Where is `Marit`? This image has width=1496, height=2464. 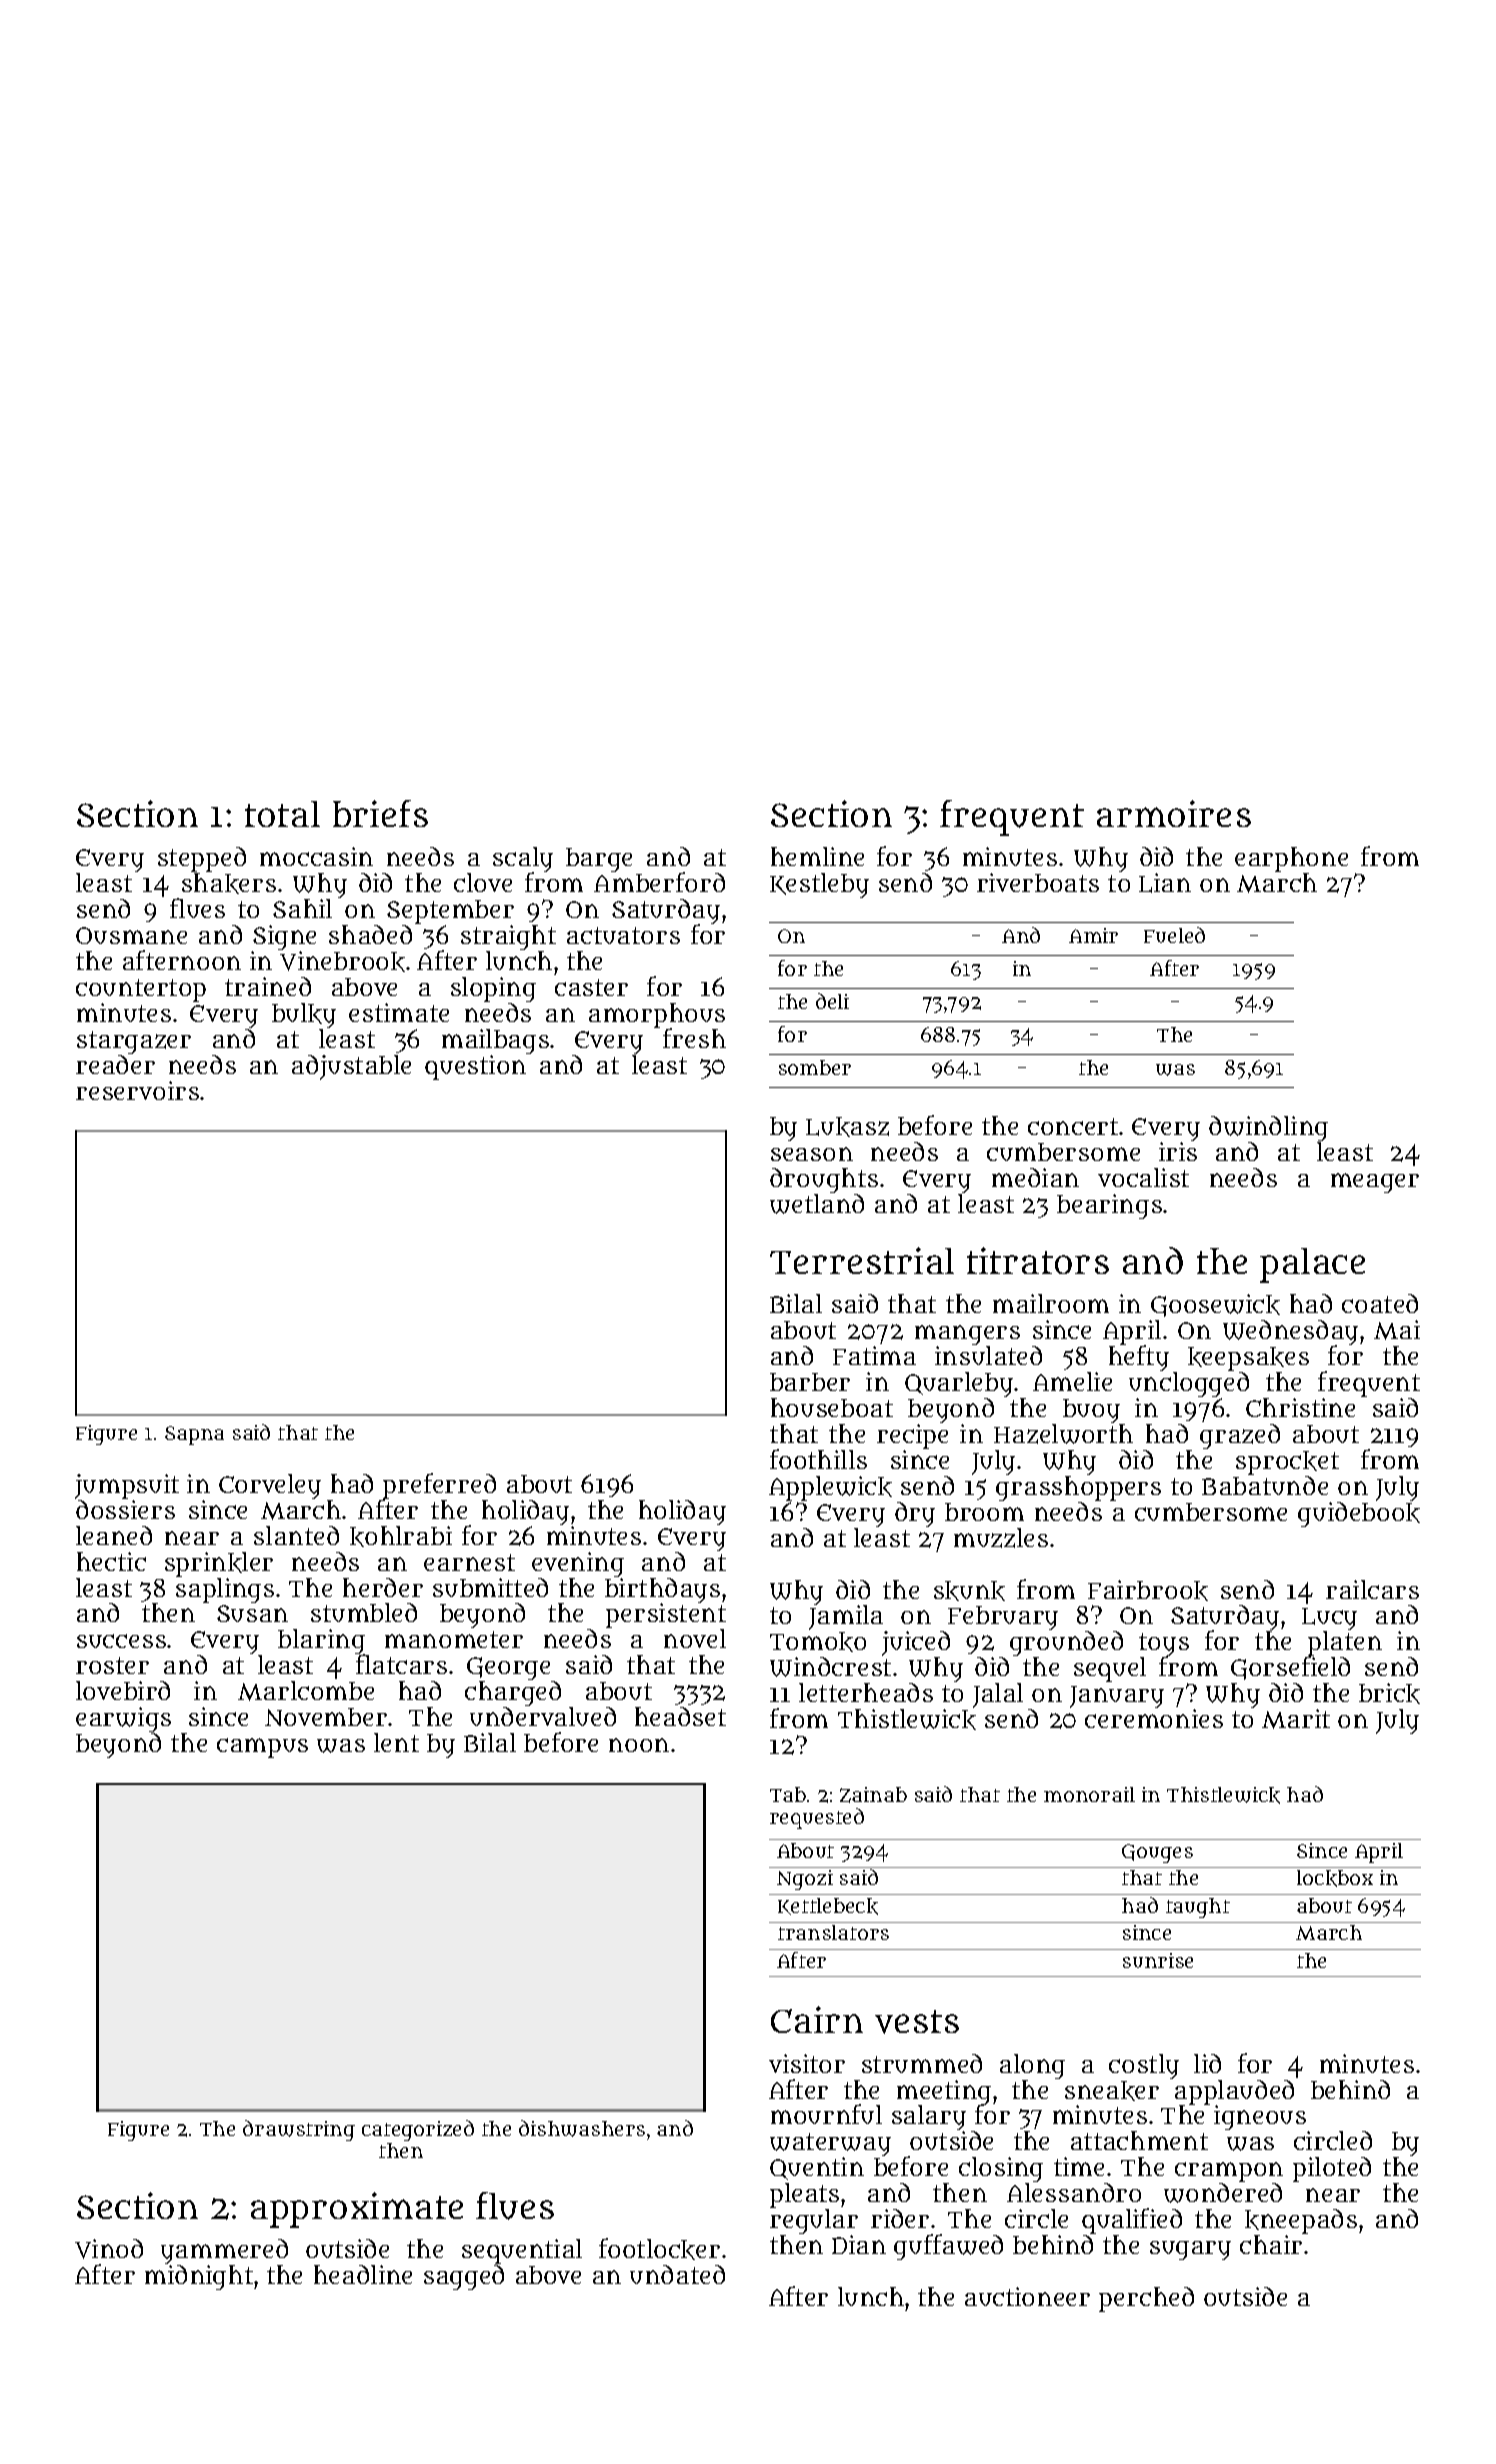
Marit is located at coordinates (1296, 1719).
